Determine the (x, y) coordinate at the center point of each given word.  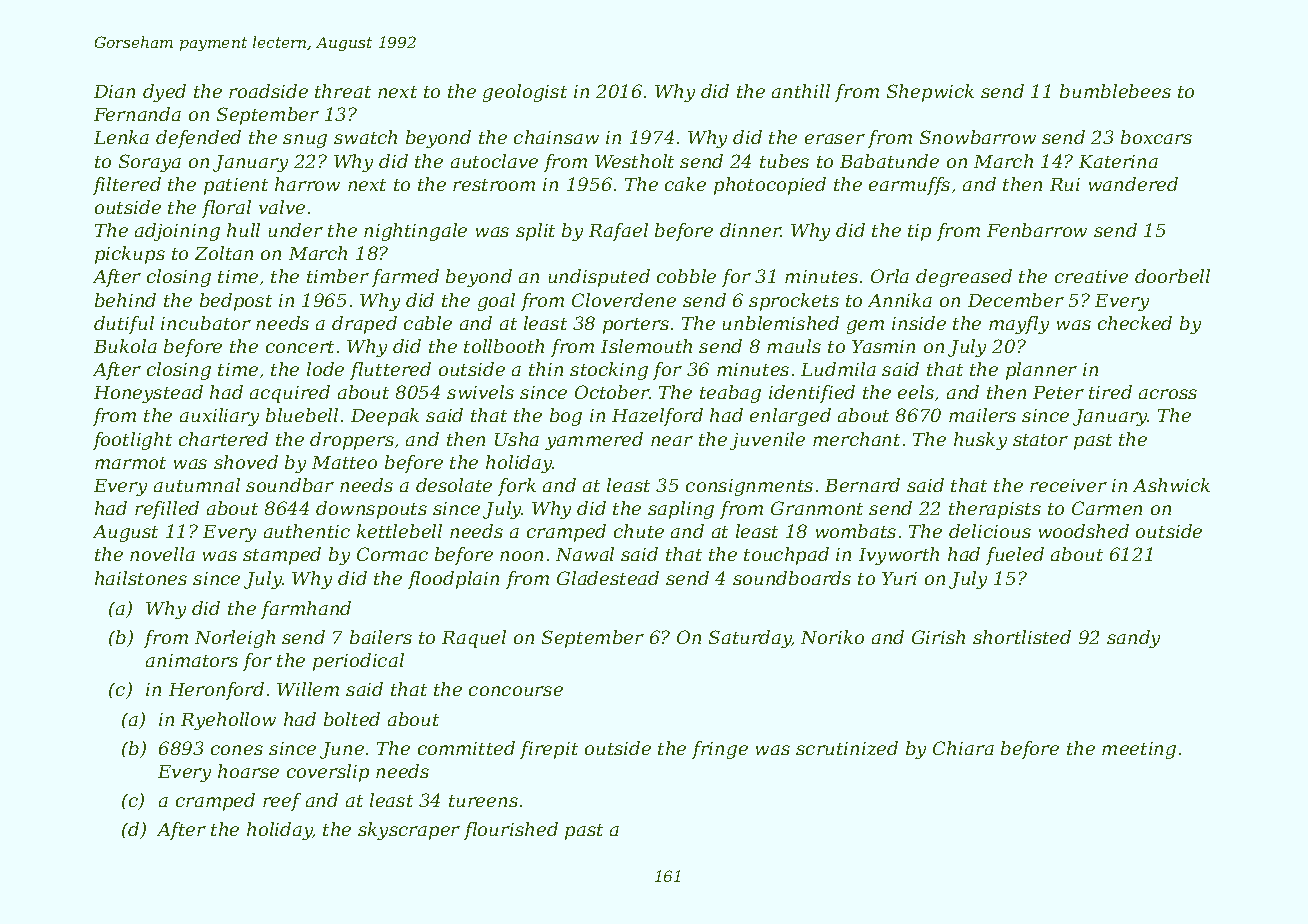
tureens (483, 801)
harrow (307, 184)
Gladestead (608, 578)
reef (282, 802)
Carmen (1107, 508)
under (296, 230)
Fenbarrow (1037, 230)
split (535, 232)
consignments (749, 487)
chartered (223, 439)
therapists (995, 510)
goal (496, 302)
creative (1091, 276)
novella (162, 554)
